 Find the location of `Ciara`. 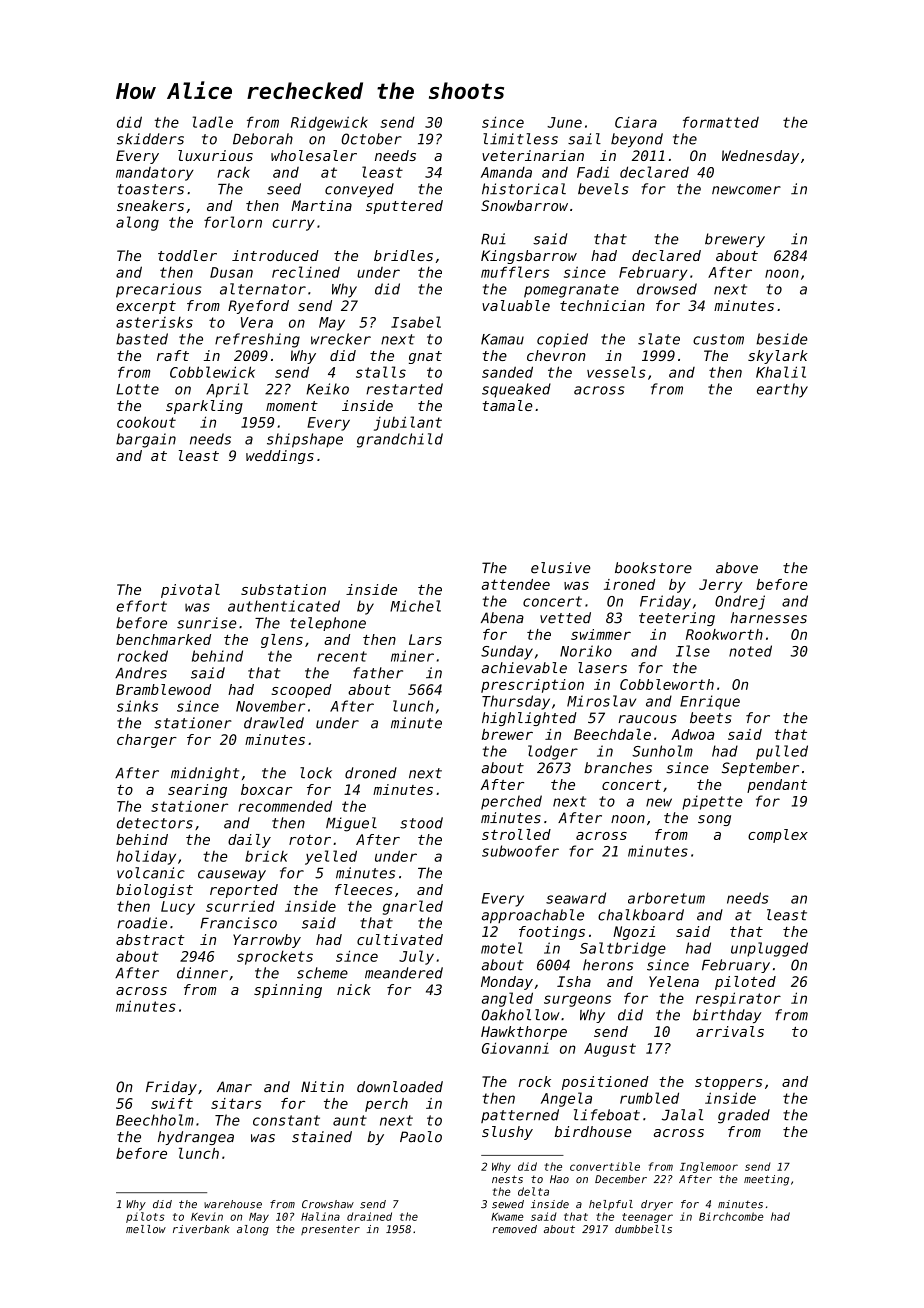

Ciara is located at coordinates (636, 122).
